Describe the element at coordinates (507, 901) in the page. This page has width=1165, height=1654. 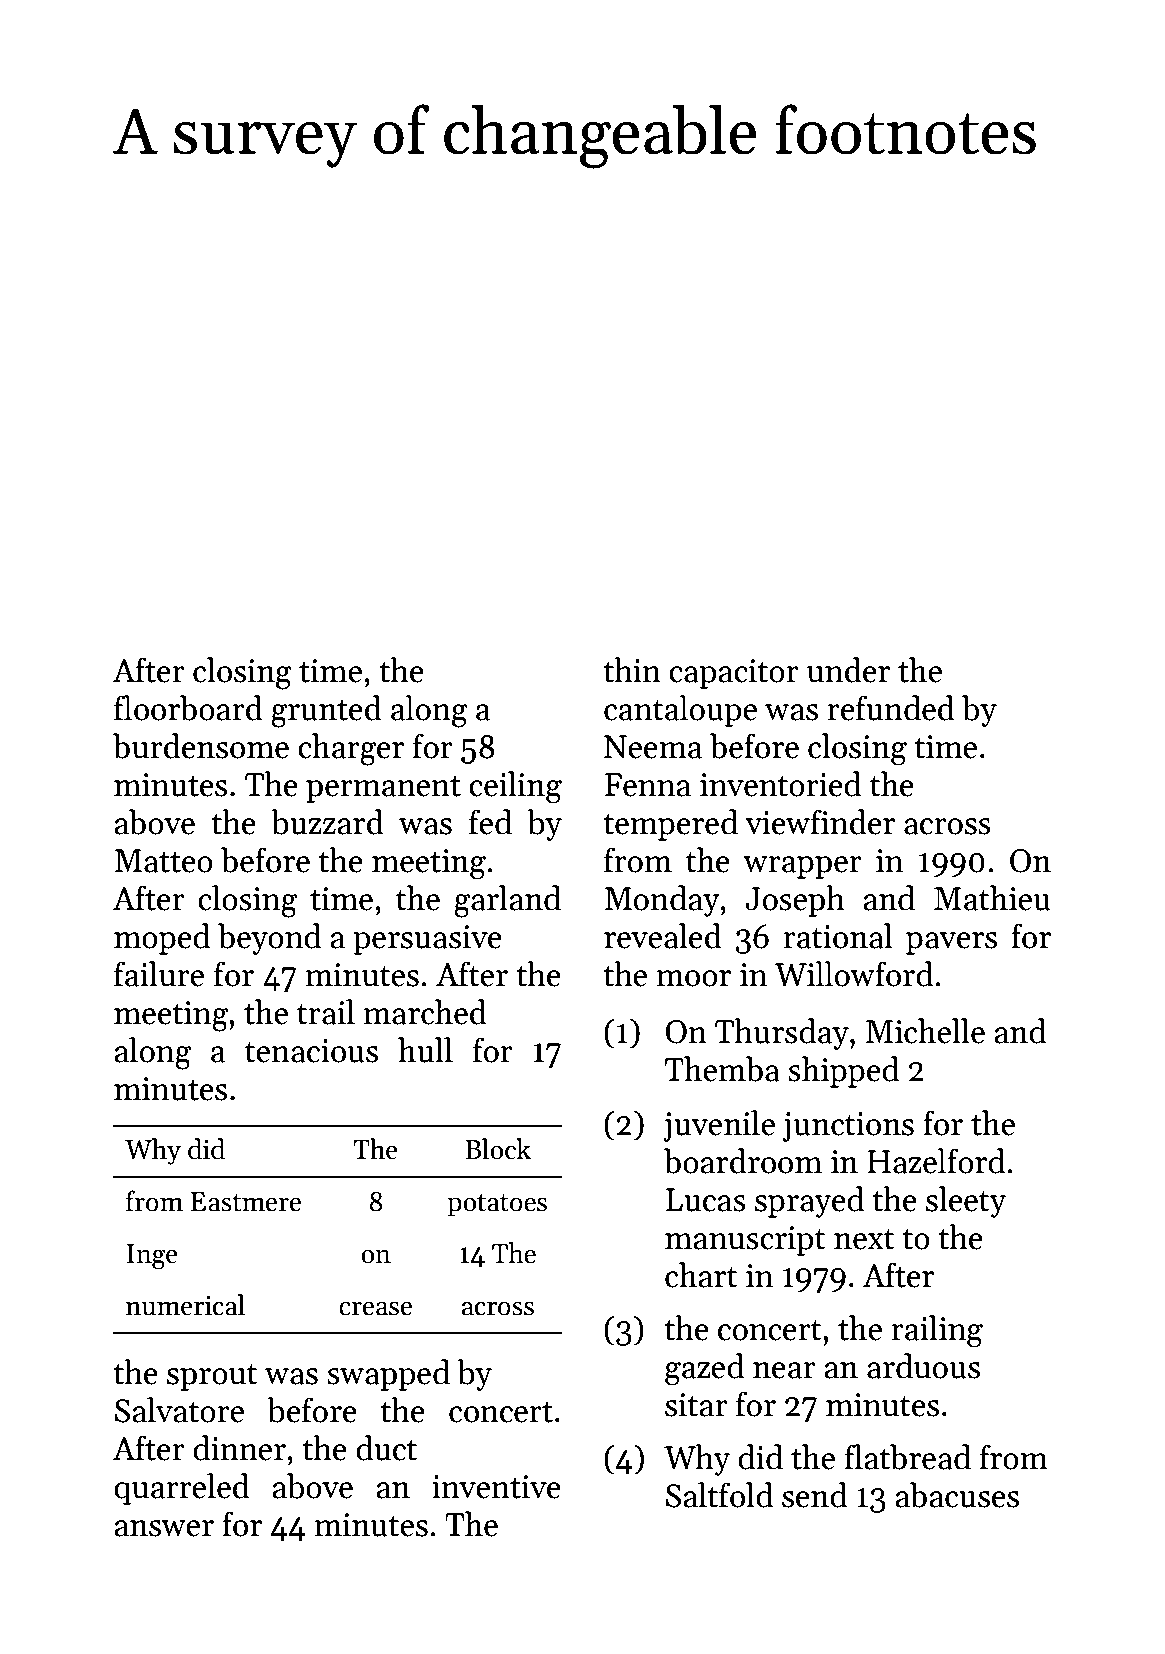
I see `garland` at that location.
